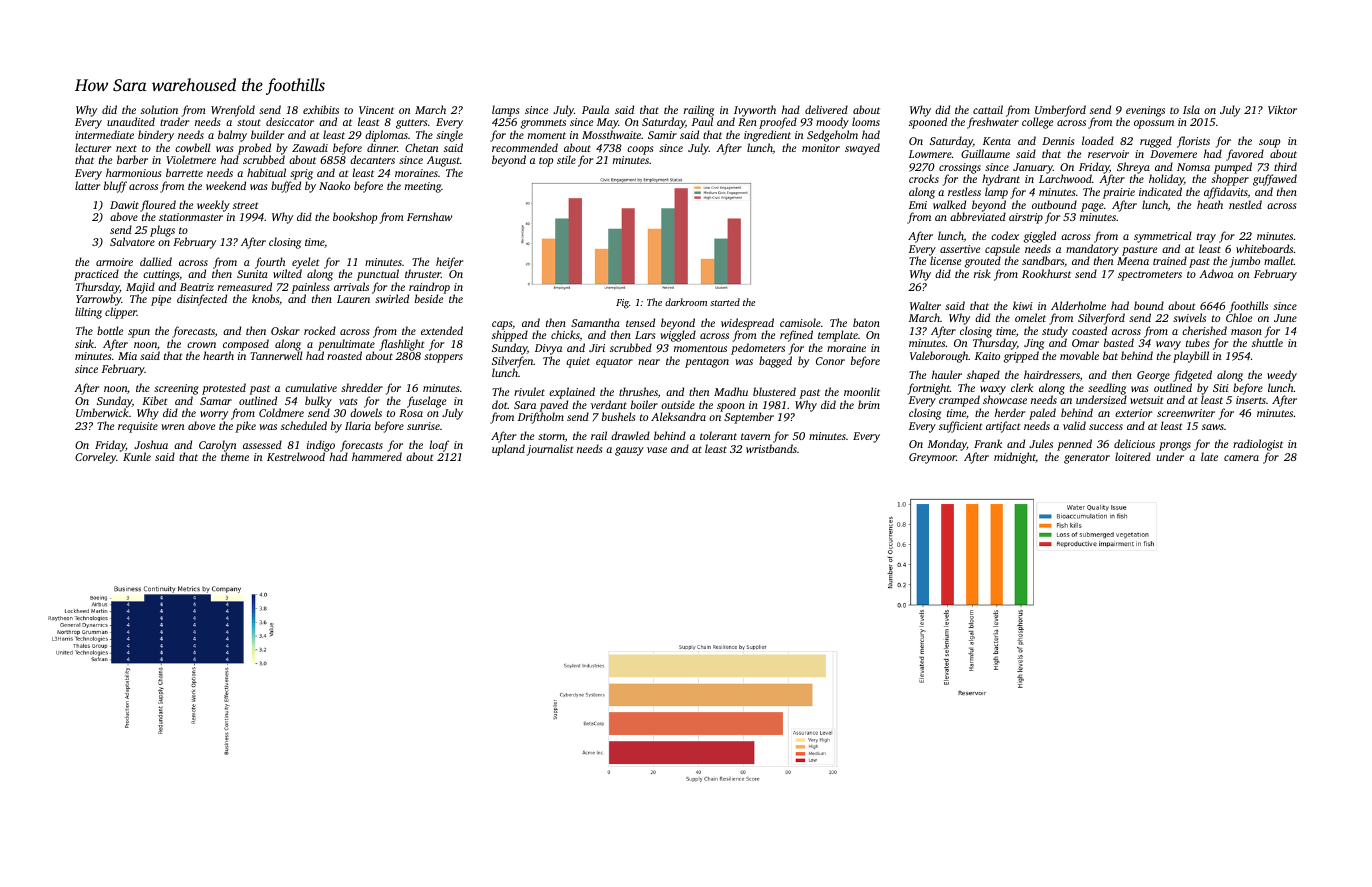 This screenshot has height=887, width=1372. I want to click on Walter, so click(925, 305).
